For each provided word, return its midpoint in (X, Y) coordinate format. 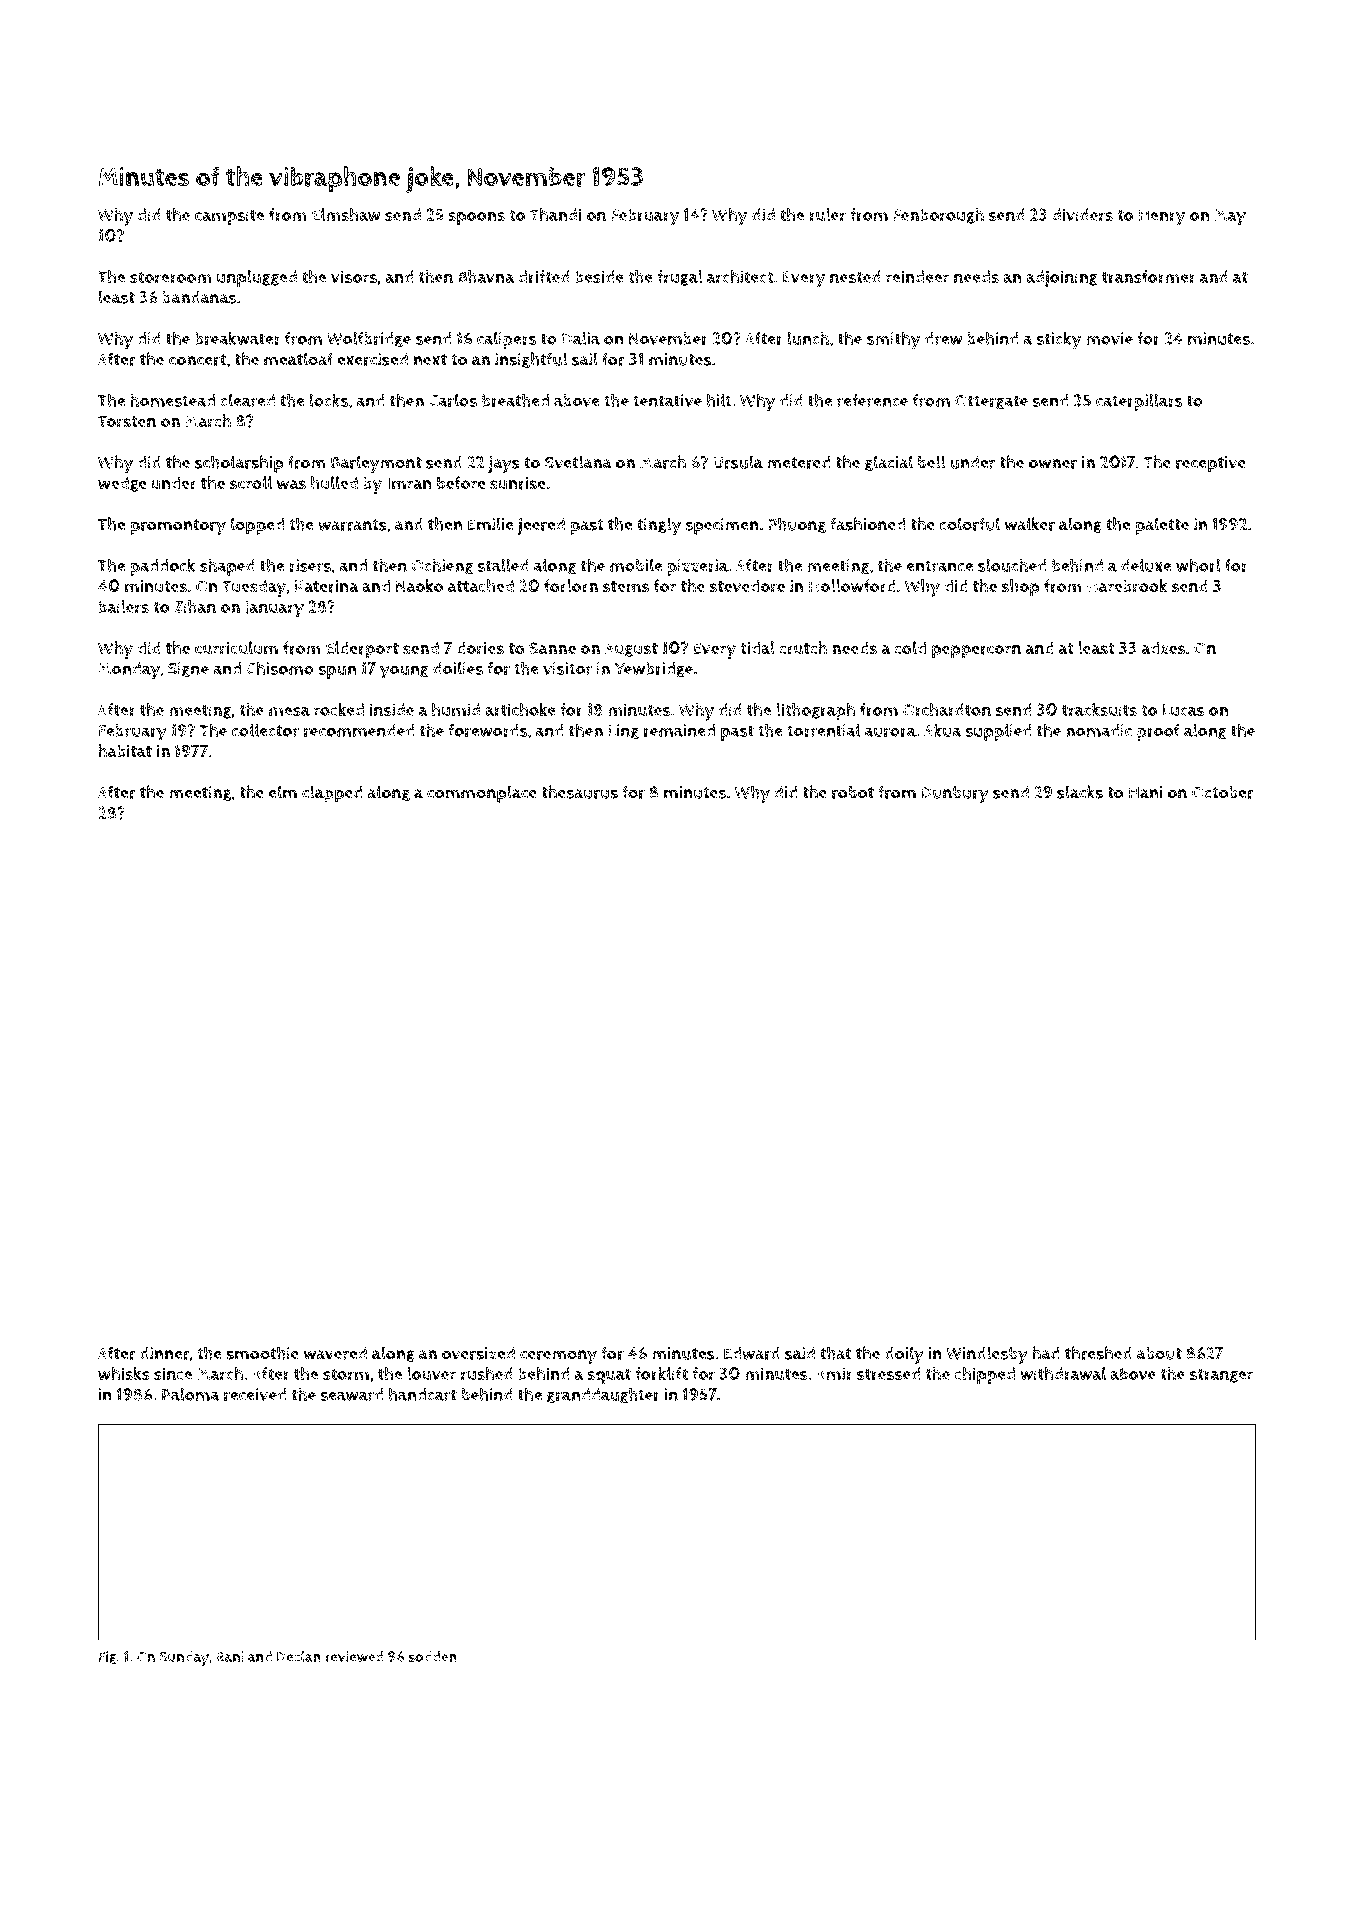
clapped (332, 794)
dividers (1082, 215)
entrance (940, 566)
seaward (352, 1394)
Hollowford (852, 586)
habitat (125, 751)
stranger (1221, 1375)
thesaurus (580, 792)
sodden (432, 1656)
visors (354, 277)
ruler (827, 215)
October (1223, 792)
